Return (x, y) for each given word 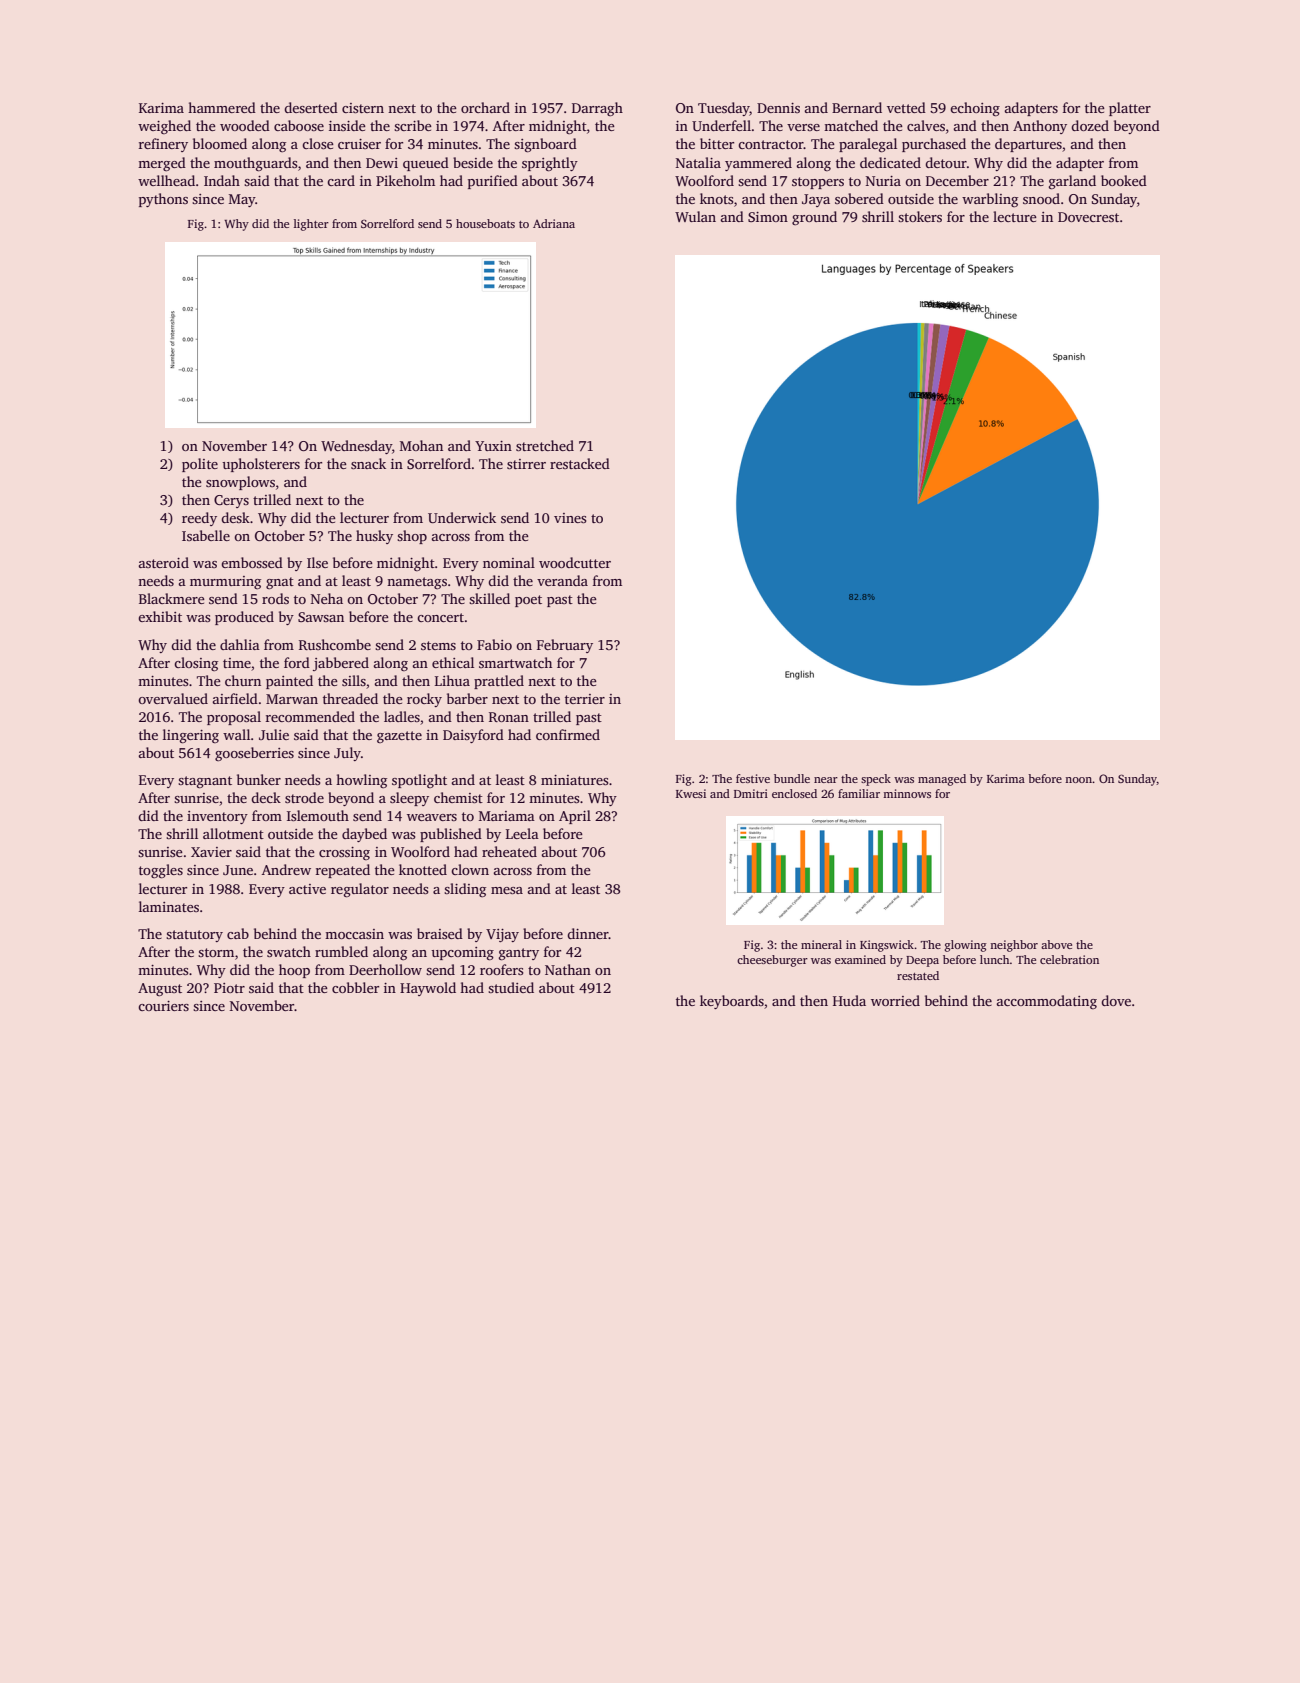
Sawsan (321, 617)
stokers (920, 216)
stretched (545, 445)
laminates (169, 906)
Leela (522, 833)
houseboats (485, 223)
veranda (562, 580)
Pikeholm (405, 180)
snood (1041, 198)
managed (942, 780)
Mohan (421, 445)
